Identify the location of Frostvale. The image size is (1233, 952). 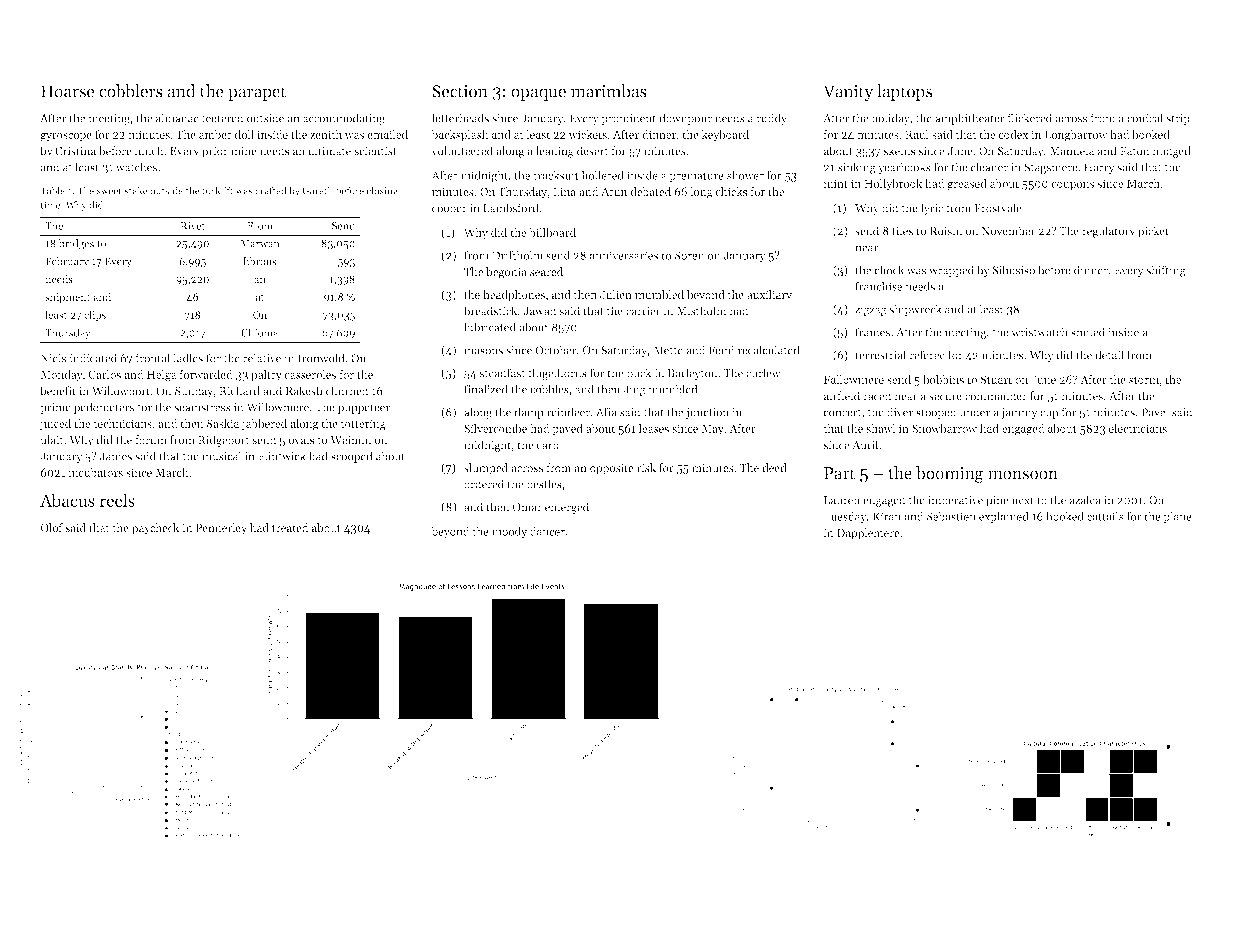
(998, 208).
